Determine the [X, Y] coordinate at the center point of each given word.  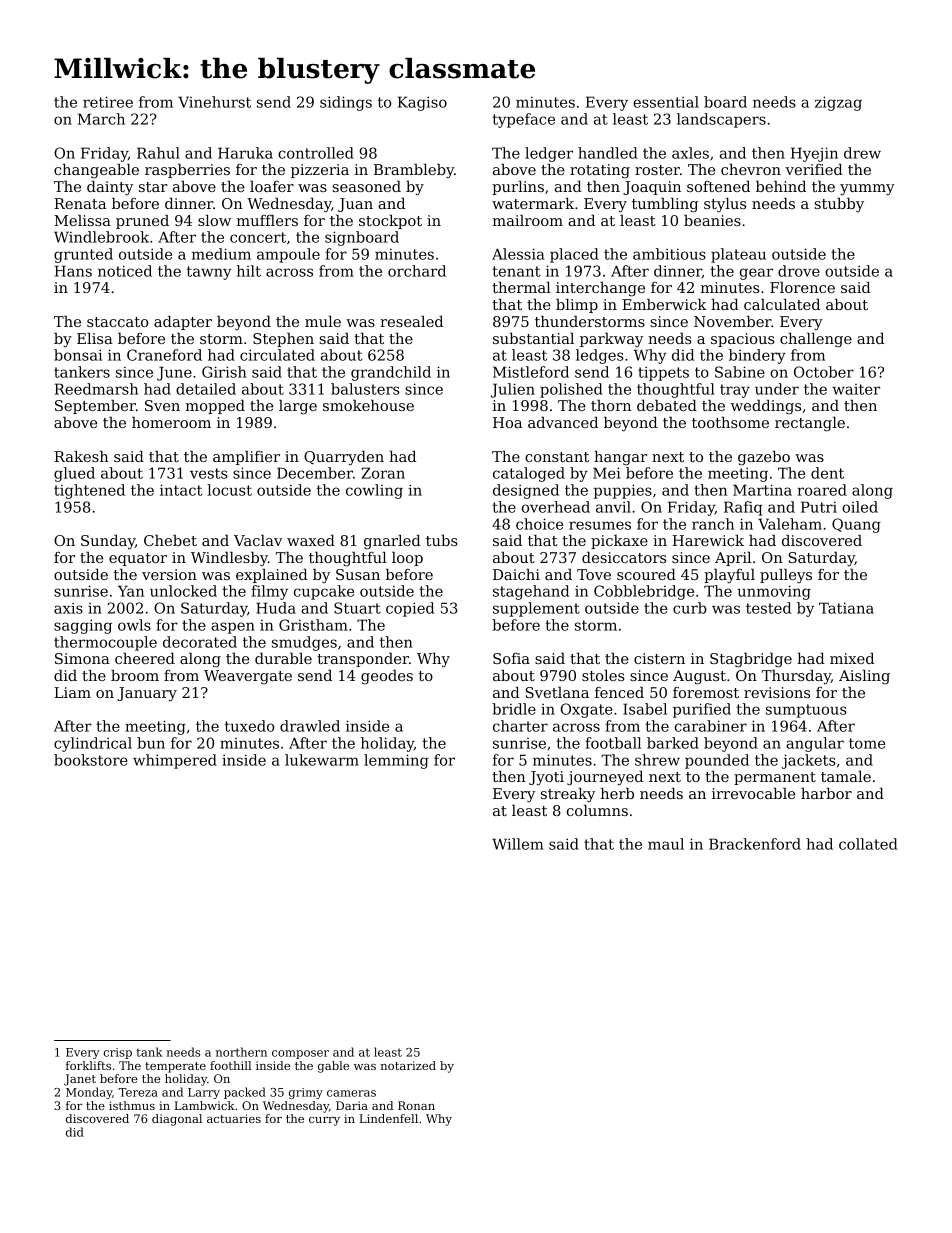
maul [666, 844]
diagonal [177, 1120]
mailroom [528, 220]
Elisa [95, 338]
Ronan [416, 1105]
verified [814, 169]
